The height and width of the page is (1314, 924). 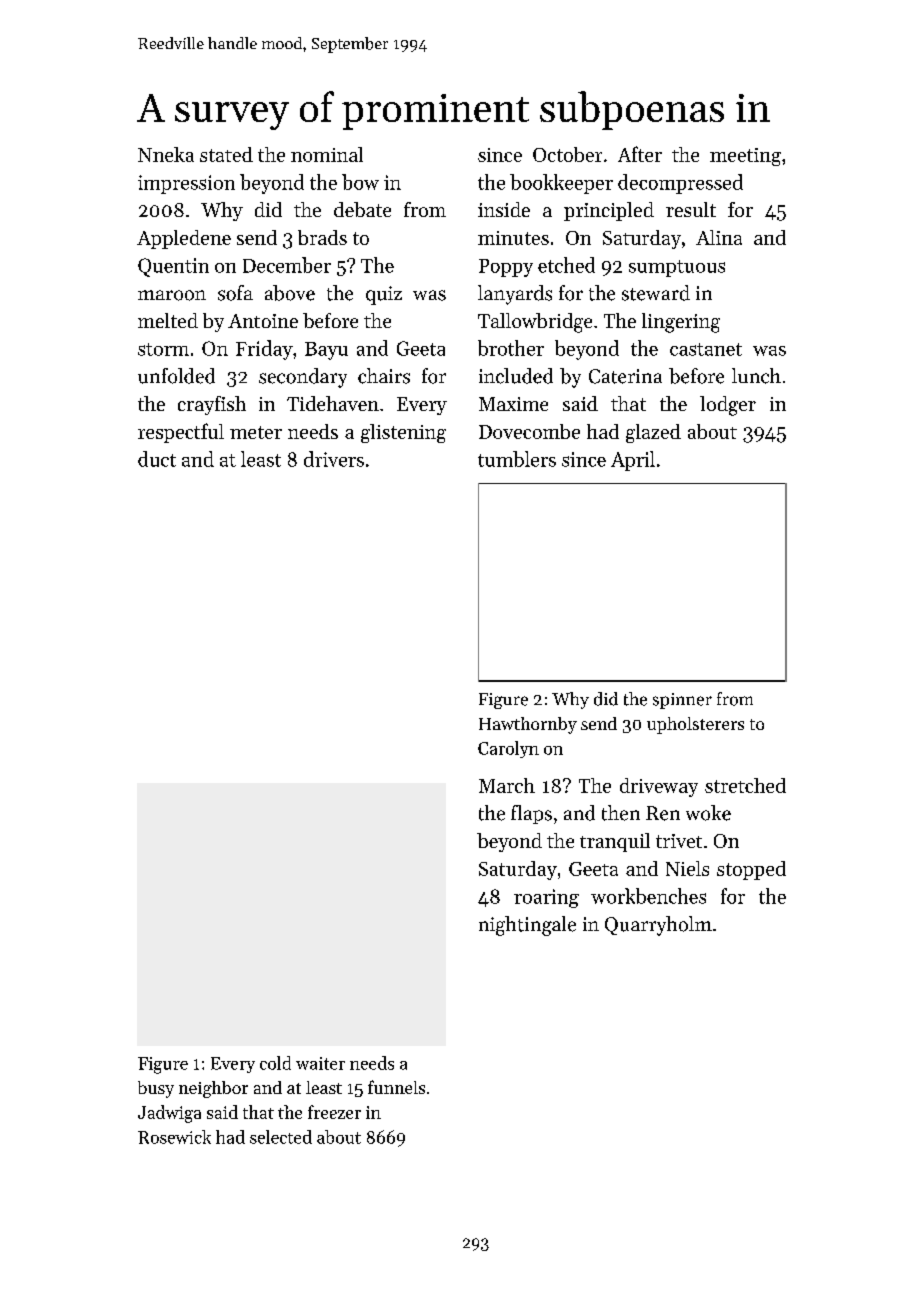 What do you see at coordinates (184, 239) in the page?
I see `Appledene` at bounding box center [184, 239].
